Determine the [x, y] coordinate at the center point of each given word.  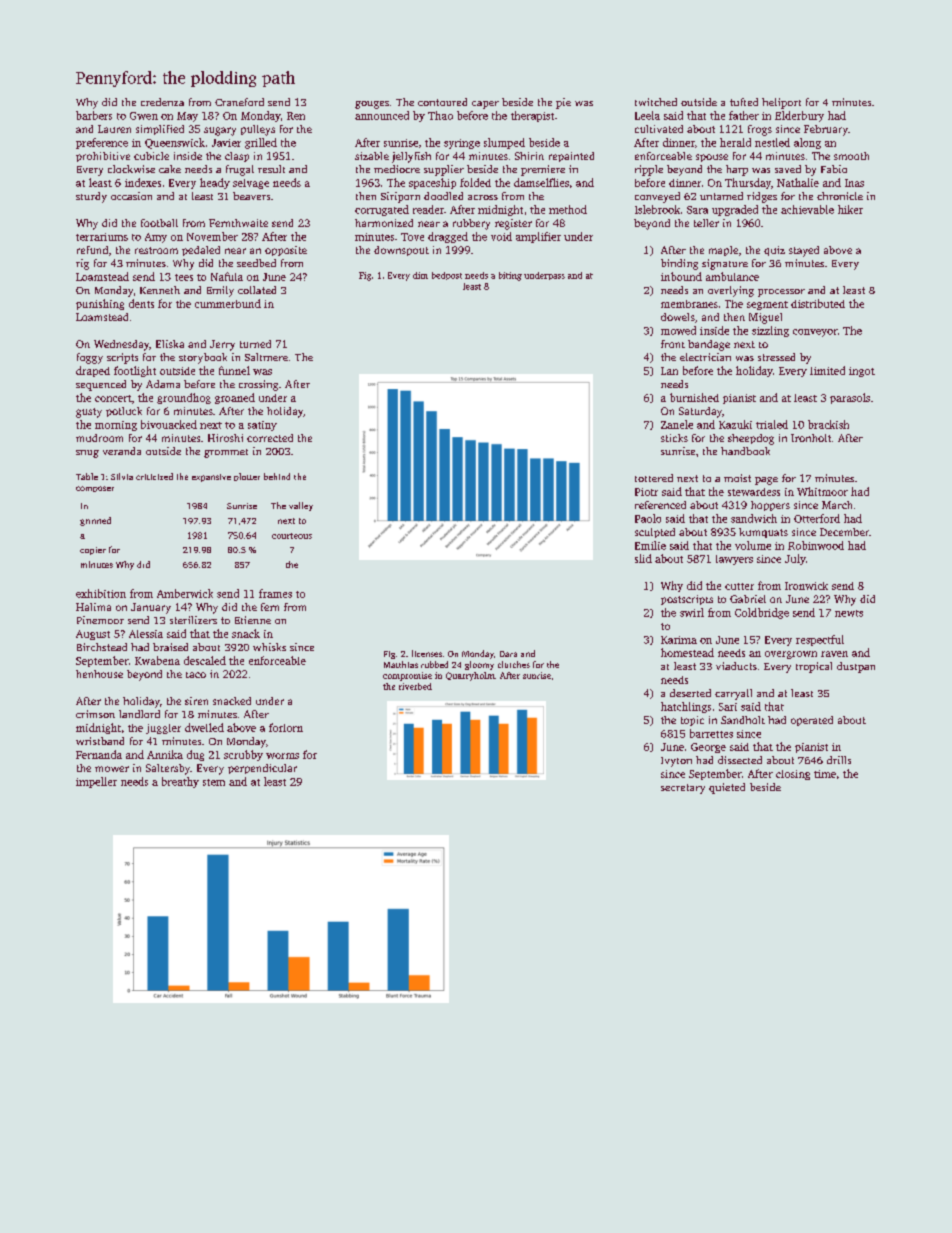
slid [643, 558]
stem [214, 782]
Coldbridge [762, 613]
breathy [180, 782]
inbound [681, 276]
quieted [727, 788]
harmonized [384, 223]
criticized [154, 476]
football [159, 223]
